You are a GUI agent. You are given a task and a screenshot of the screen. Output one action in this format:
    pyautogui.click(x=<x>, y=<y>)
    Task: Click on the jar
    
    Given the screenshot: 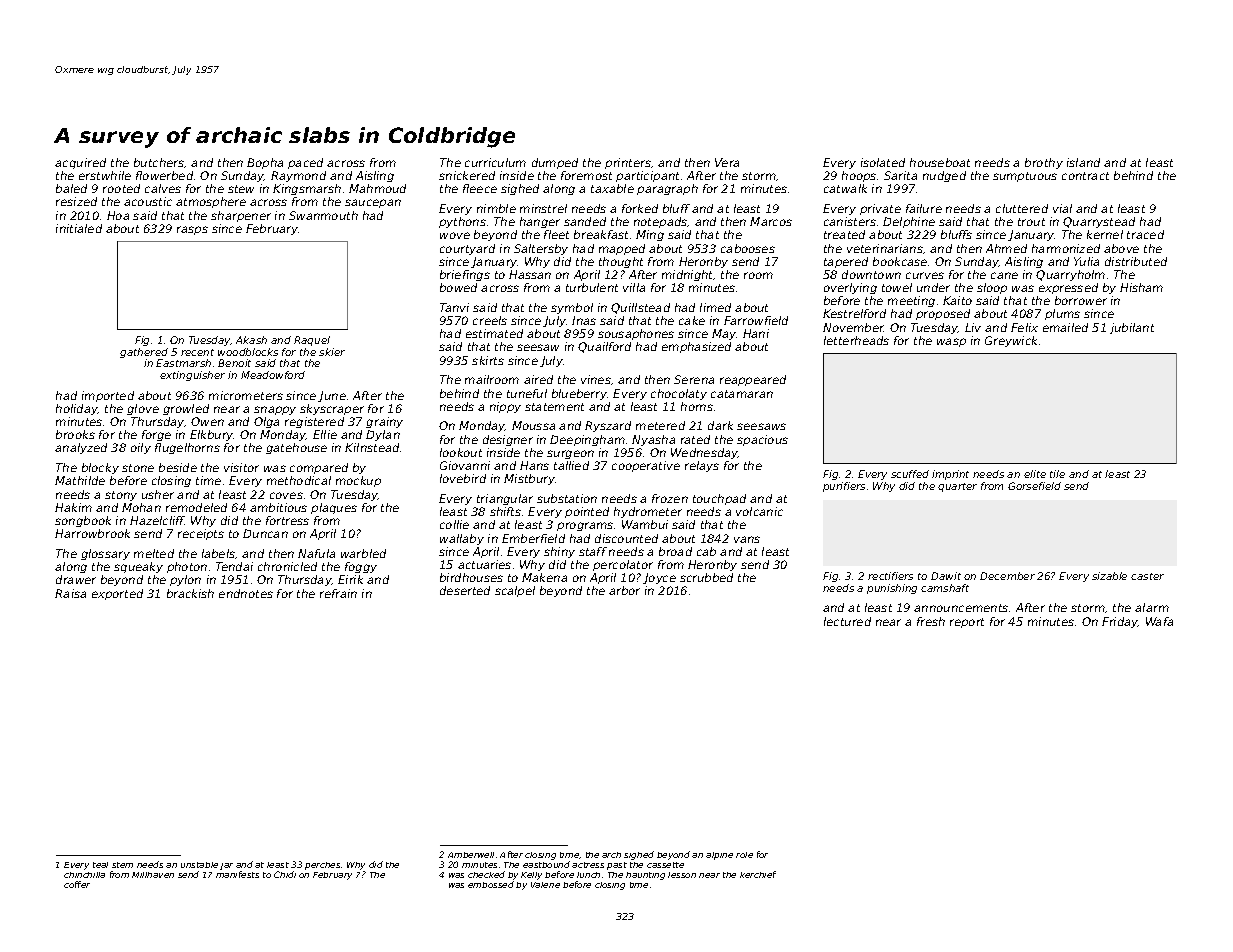 What is the action you would take?
    pyautogui.click(x=226, y=866)
